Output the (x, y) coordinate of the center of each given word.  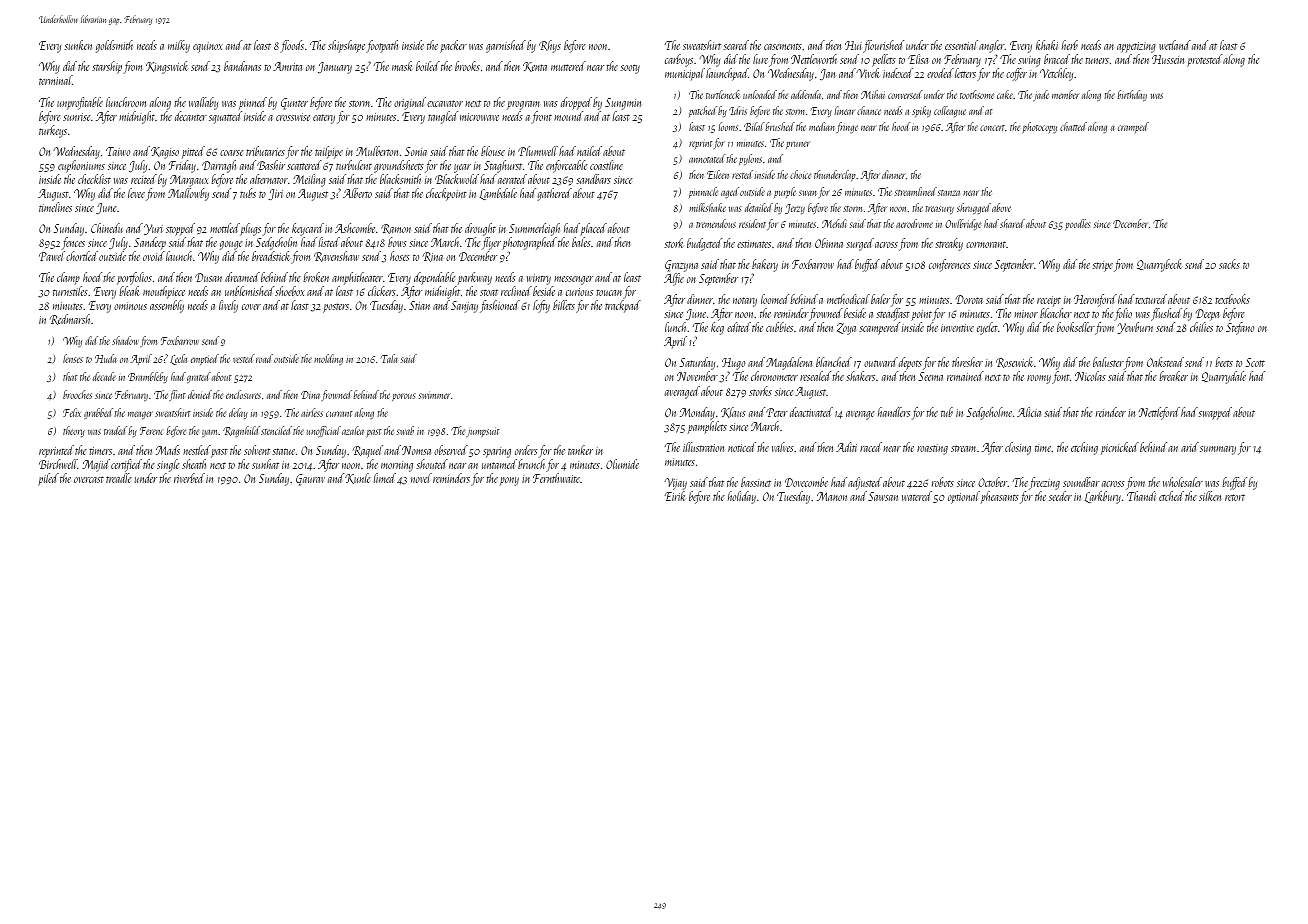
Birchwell (58, 464)
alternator (269, 179)
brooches (77, 394)
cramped (1133, 127)
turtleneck (723, 94)
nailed (589, 151)
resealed (815, 376)
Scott (1255, 362)
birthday (1132, 95)
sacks (1229, 264)
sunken (78, 45)
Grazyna (681, 266)
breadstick (271, 256)
